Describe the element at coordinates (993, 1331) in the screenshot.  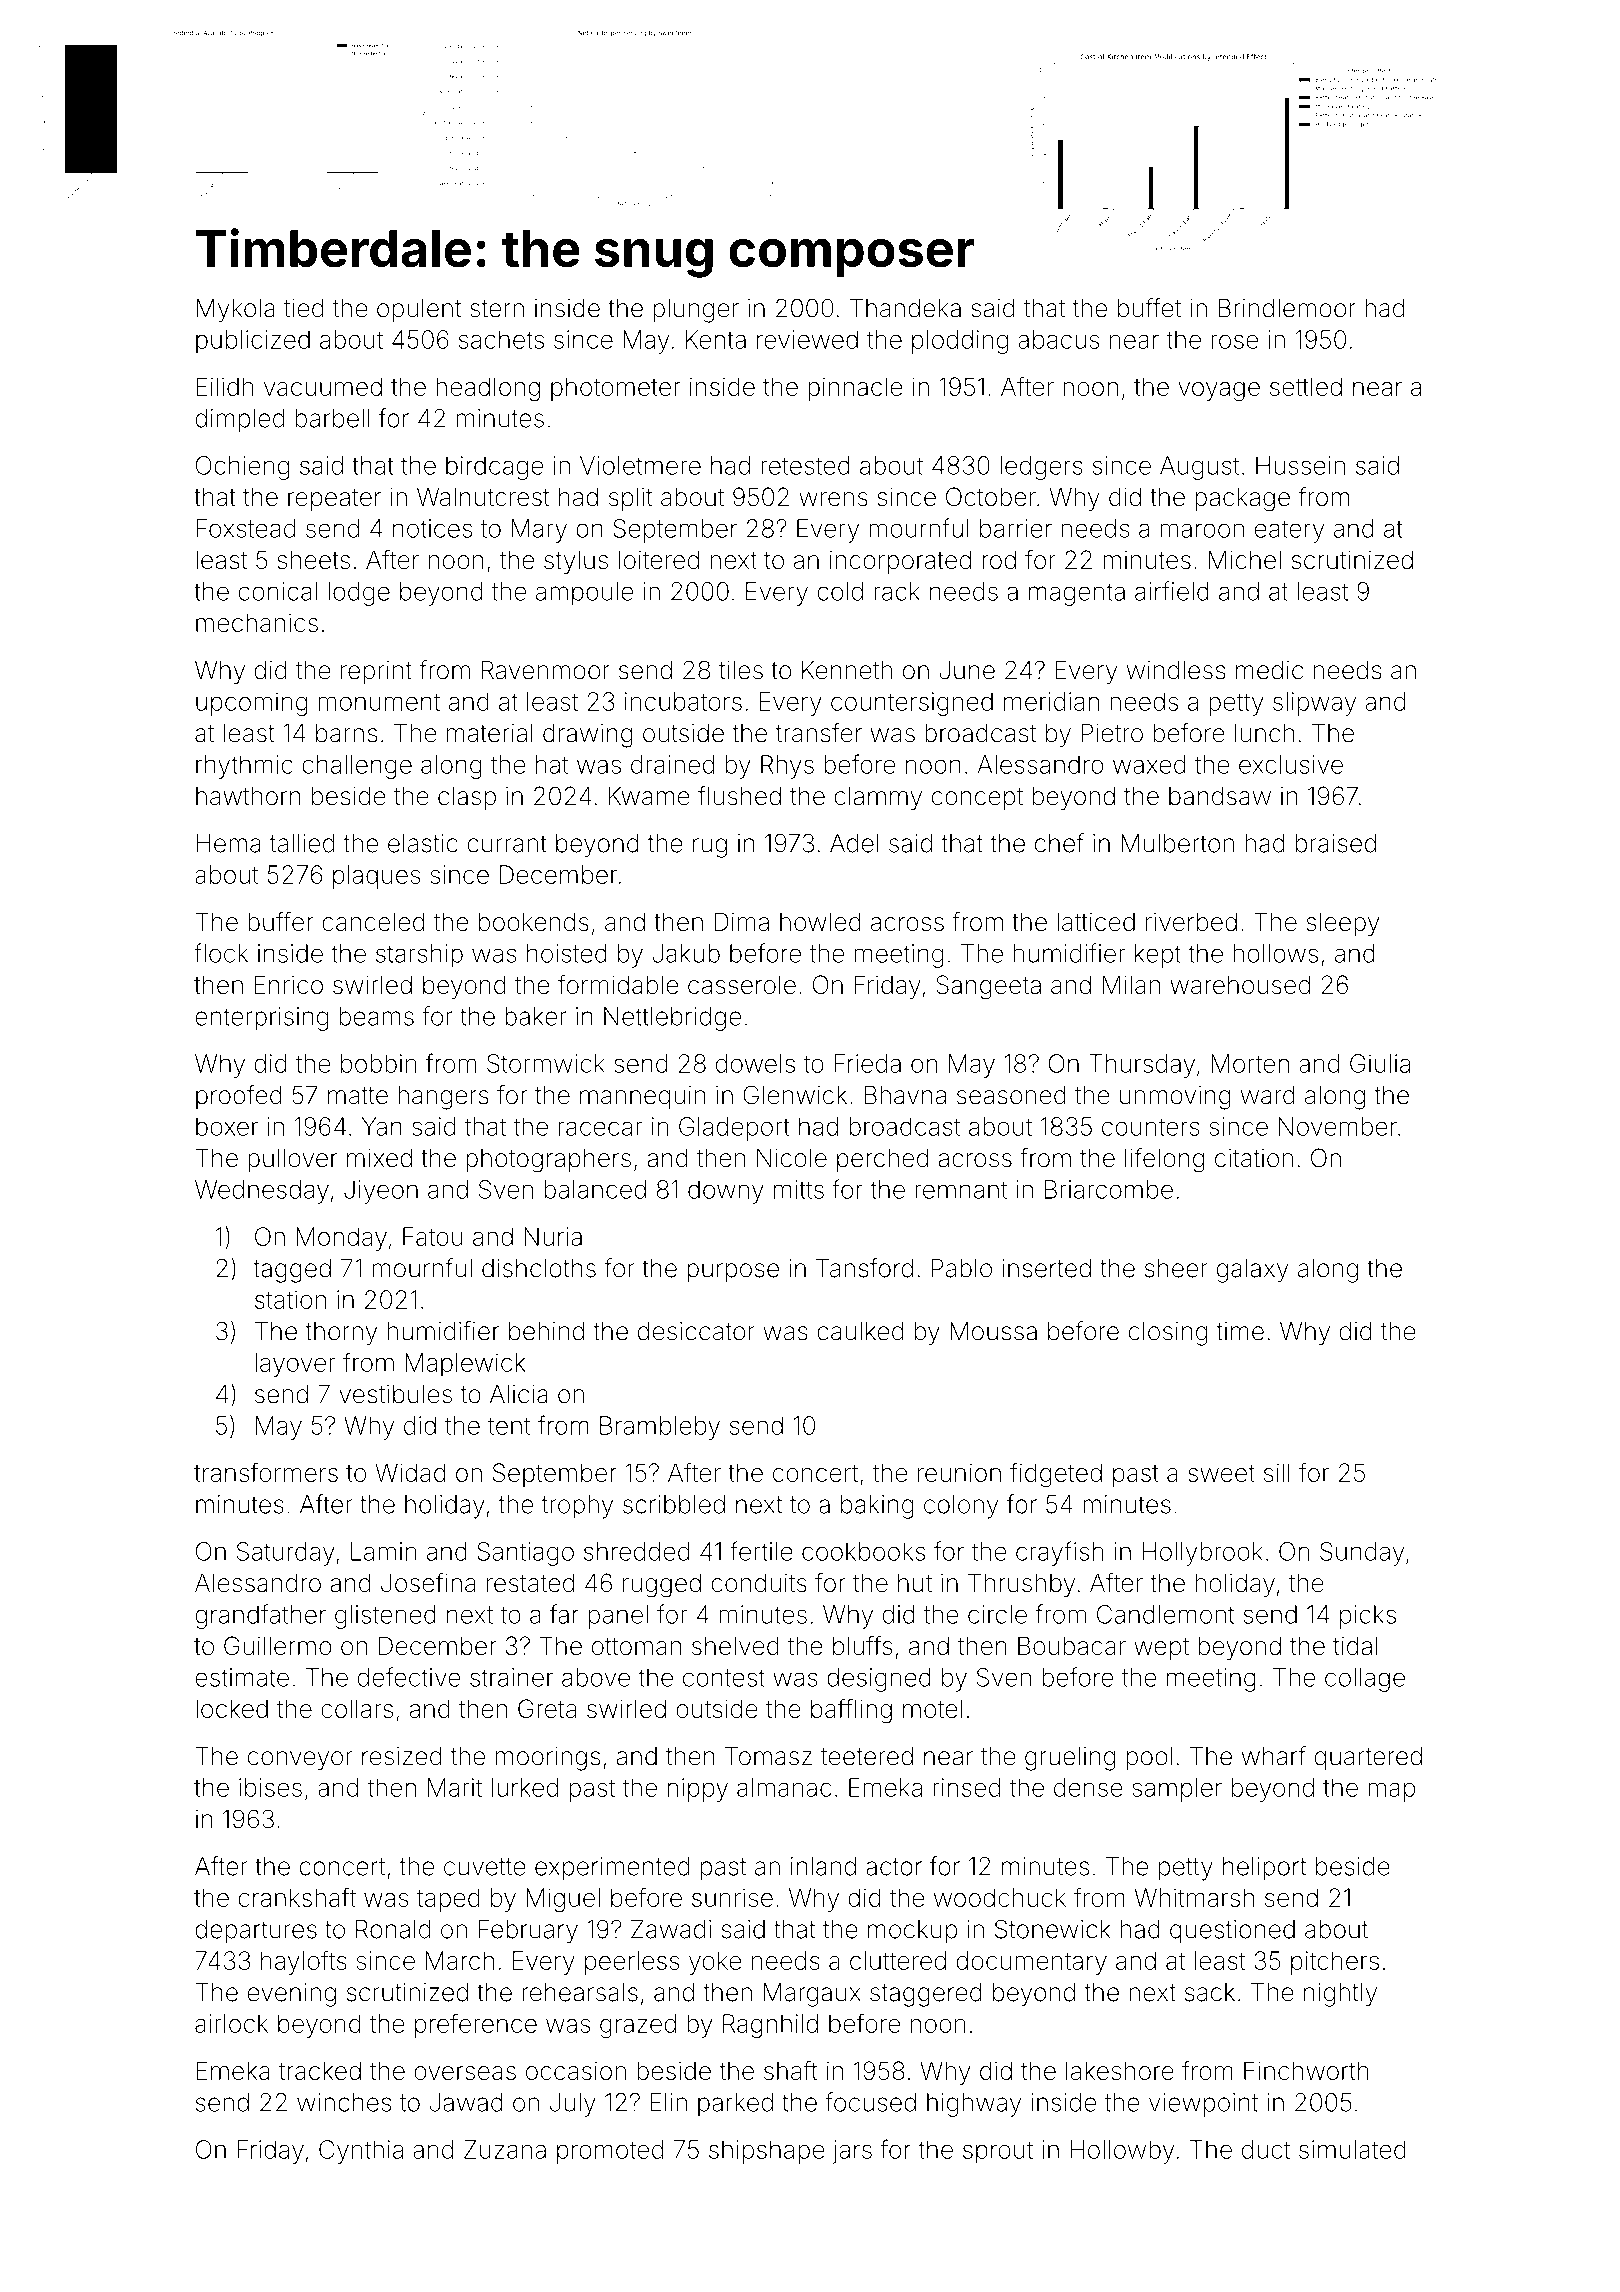
I see `Moussa` at that location.
